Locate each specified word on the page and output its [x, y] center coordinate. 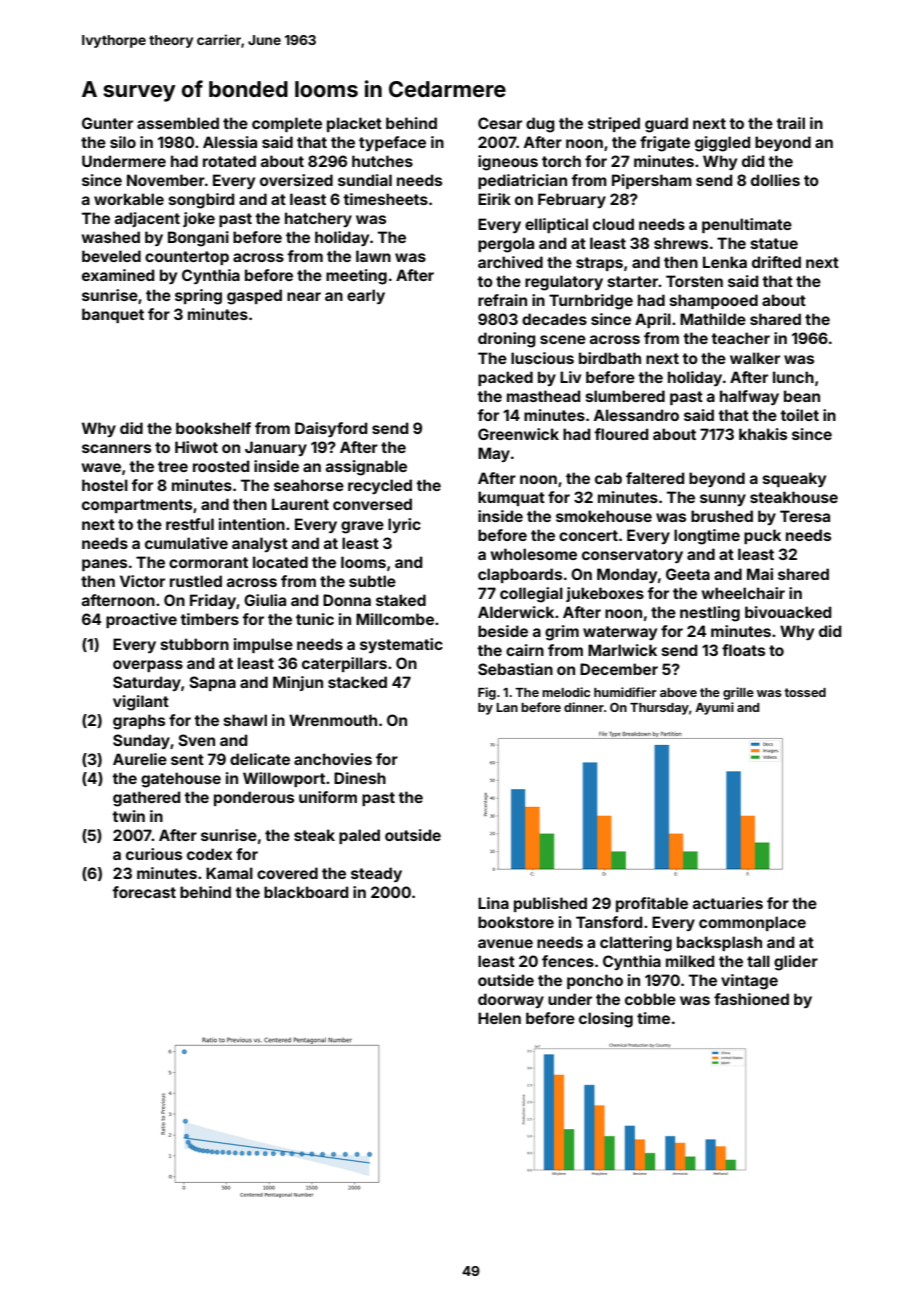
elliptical [556, 225]
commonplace [752, 923]
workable [129, 199]
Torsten [694, 281]
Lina [493, 903]
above [678, 692]
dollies [775, 180]
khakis [763, 434]
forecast [144, 892]
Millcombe [395, 619]
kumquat [511, 498]
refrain [502, 300]
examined [118, 275]
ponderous [254, 798]
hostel [105, 485]
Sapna [212, 683]
